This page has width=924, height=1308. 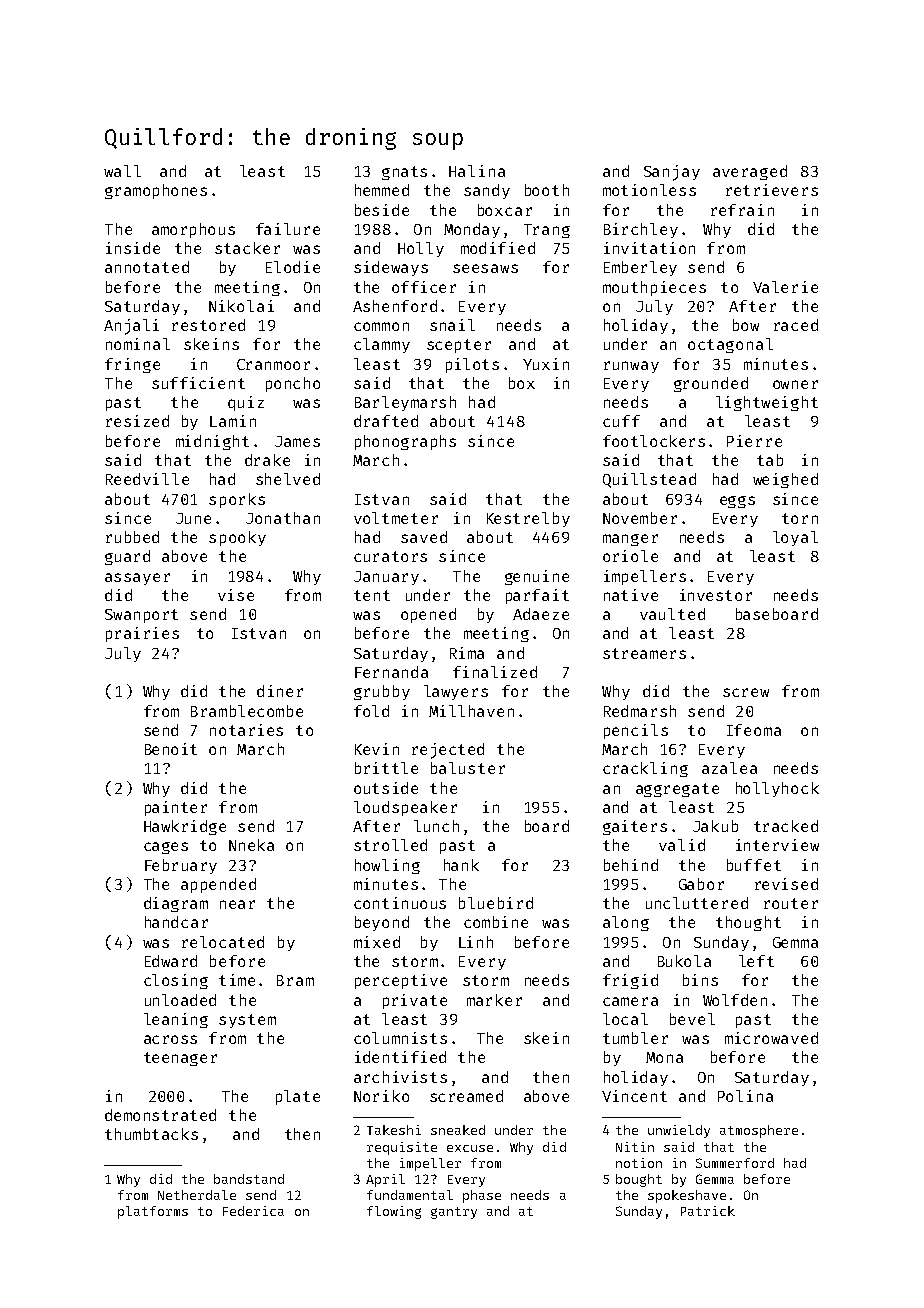 What do you see at coordinates (640, 518) in the page?
I see `November` at bounding box center [640, 518].
